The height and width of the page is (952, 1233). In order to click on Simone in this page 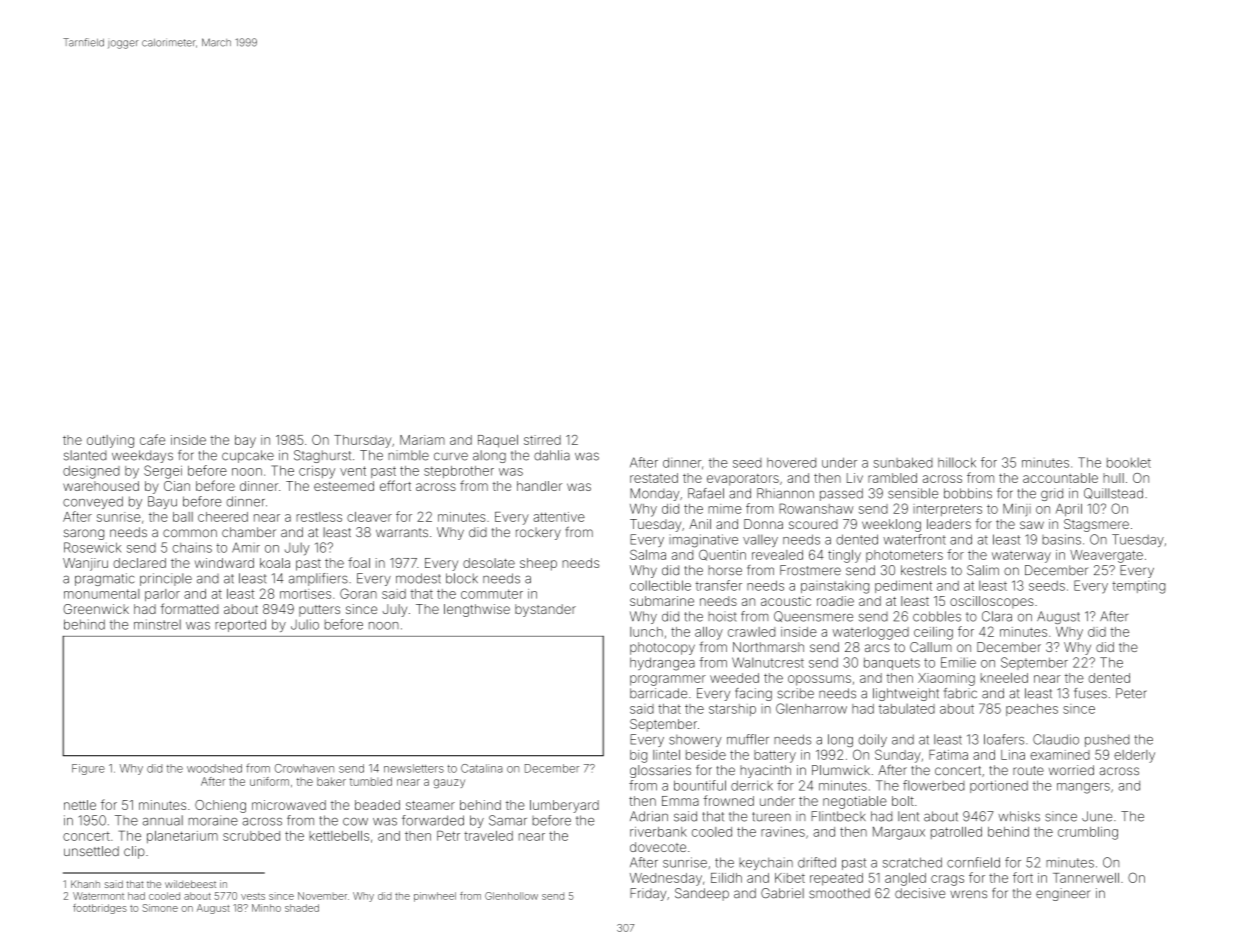, I will do `click(160, 908)`.
